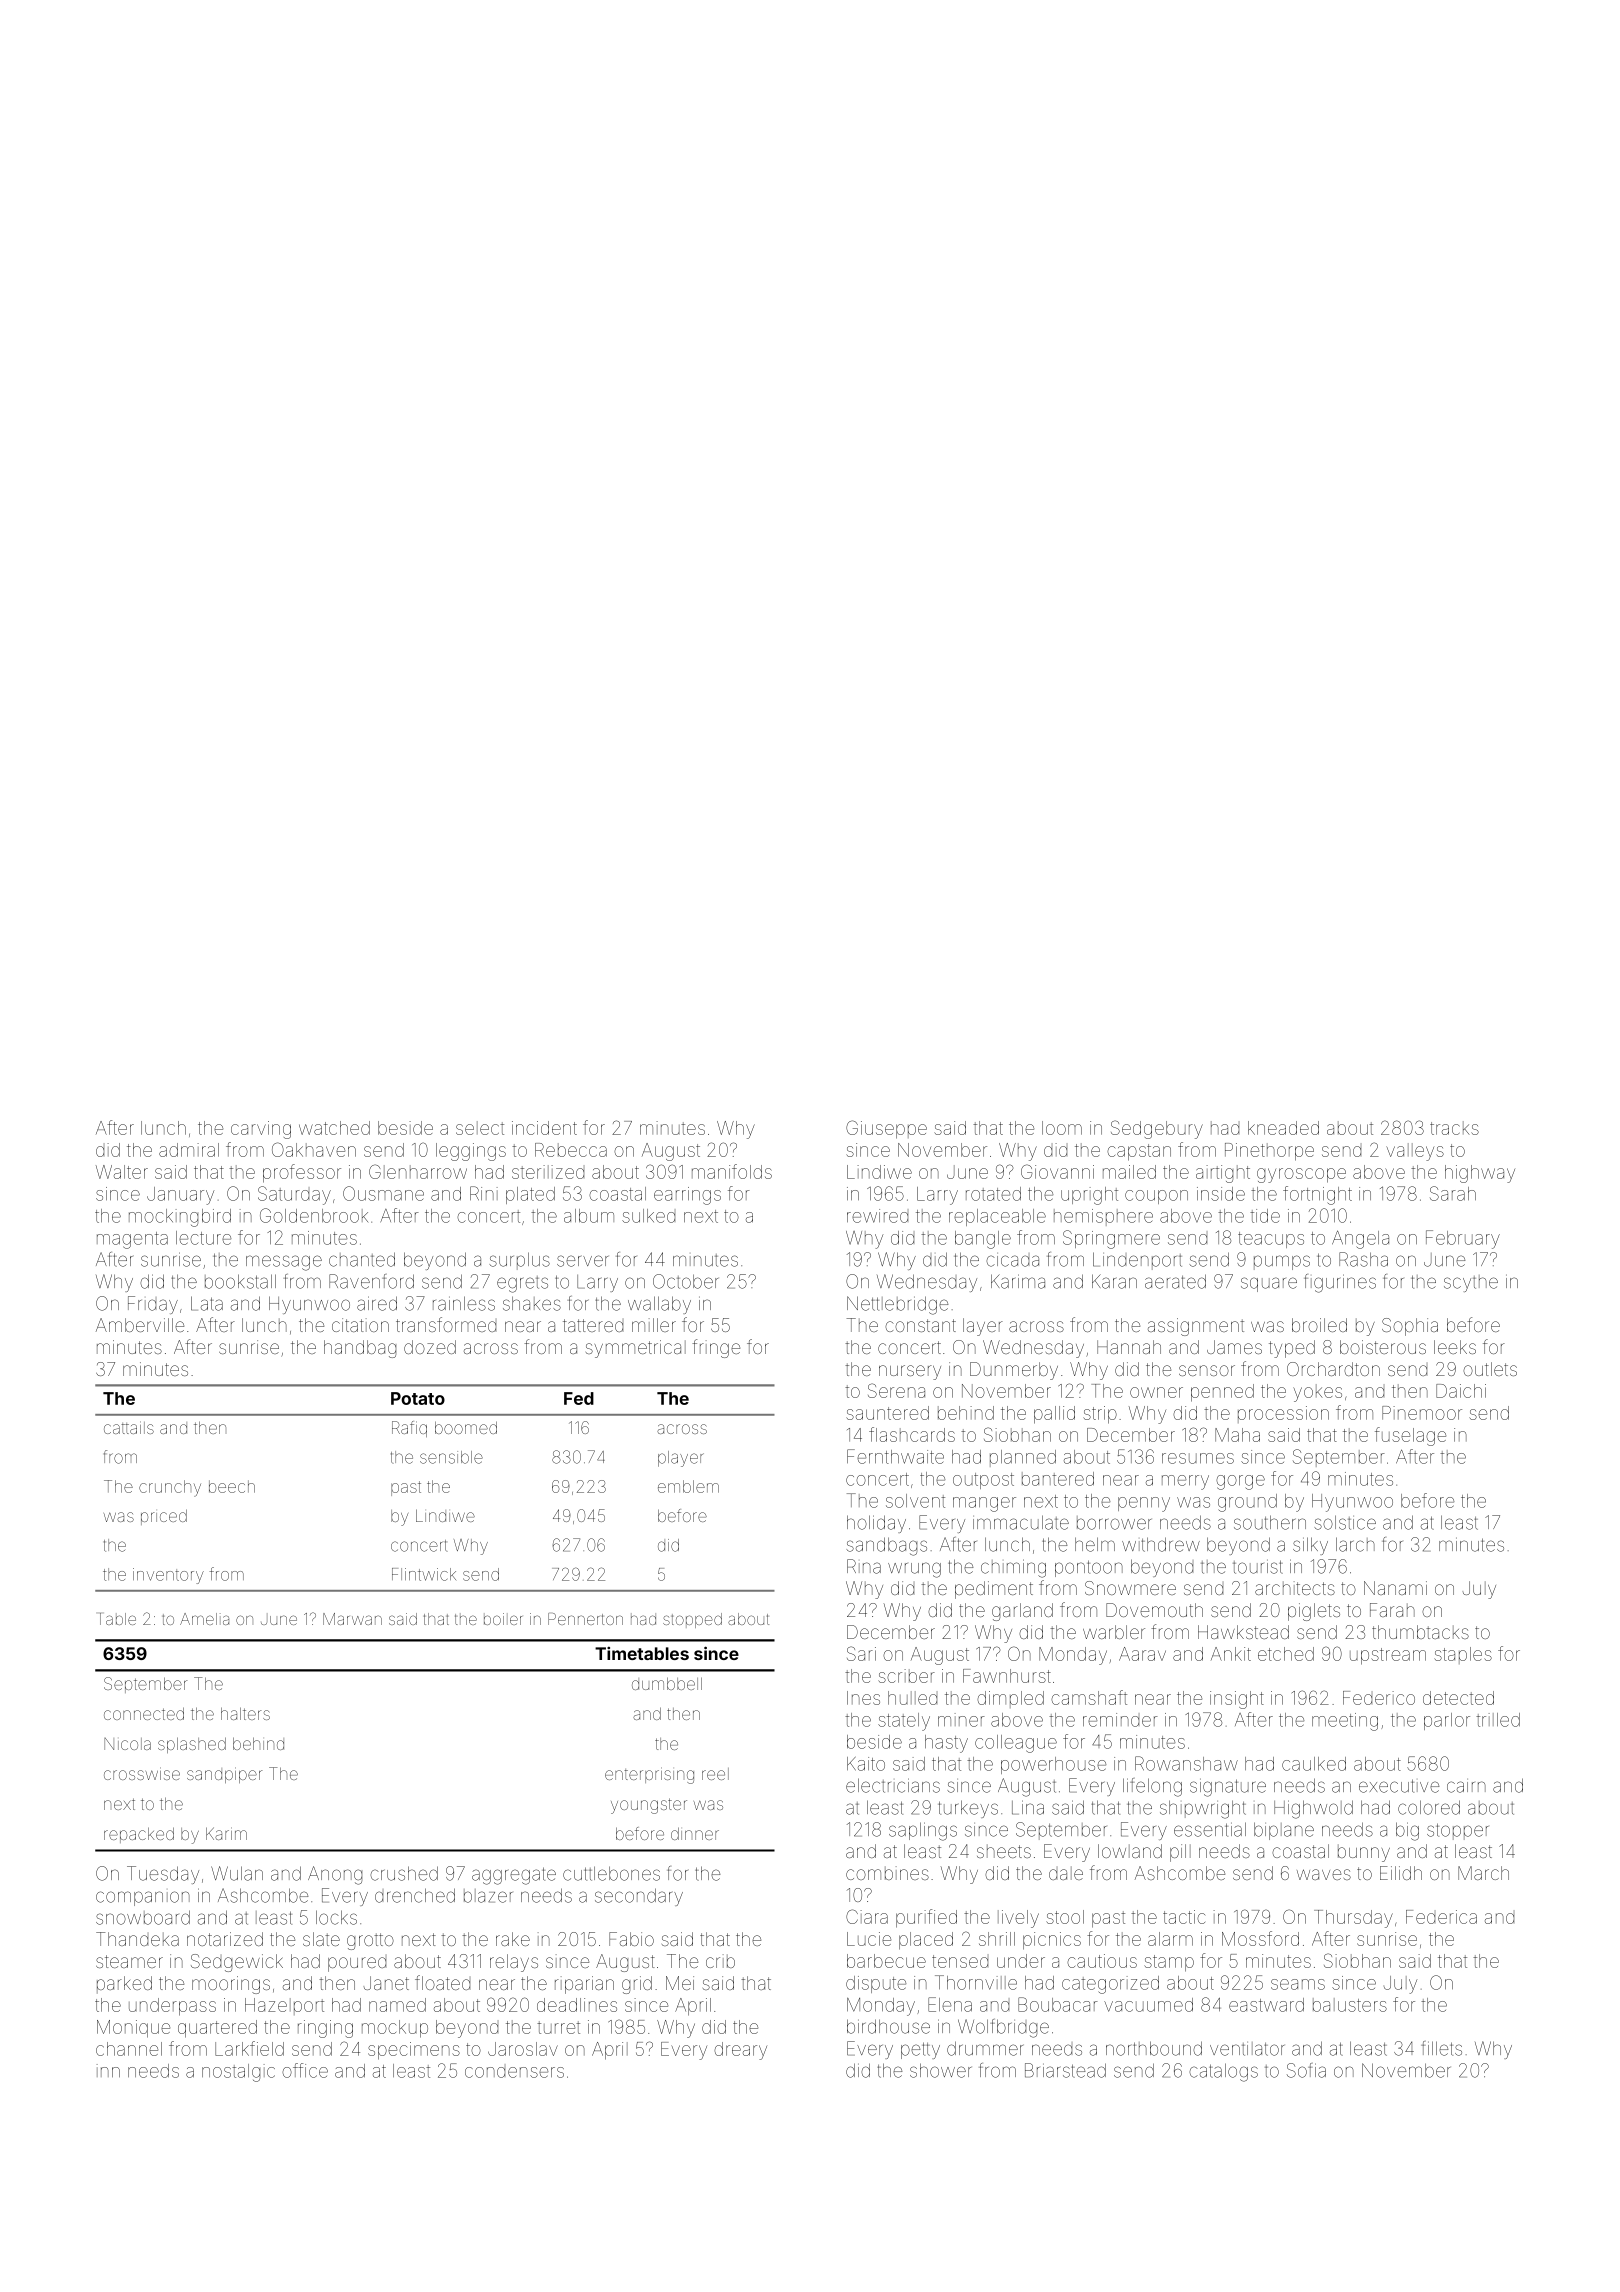 The width and height of the screenshot is (1620, 2292). Describe the element at coordinates (1223, 2072) in the screenshot. I see `catalogs` at that location.
